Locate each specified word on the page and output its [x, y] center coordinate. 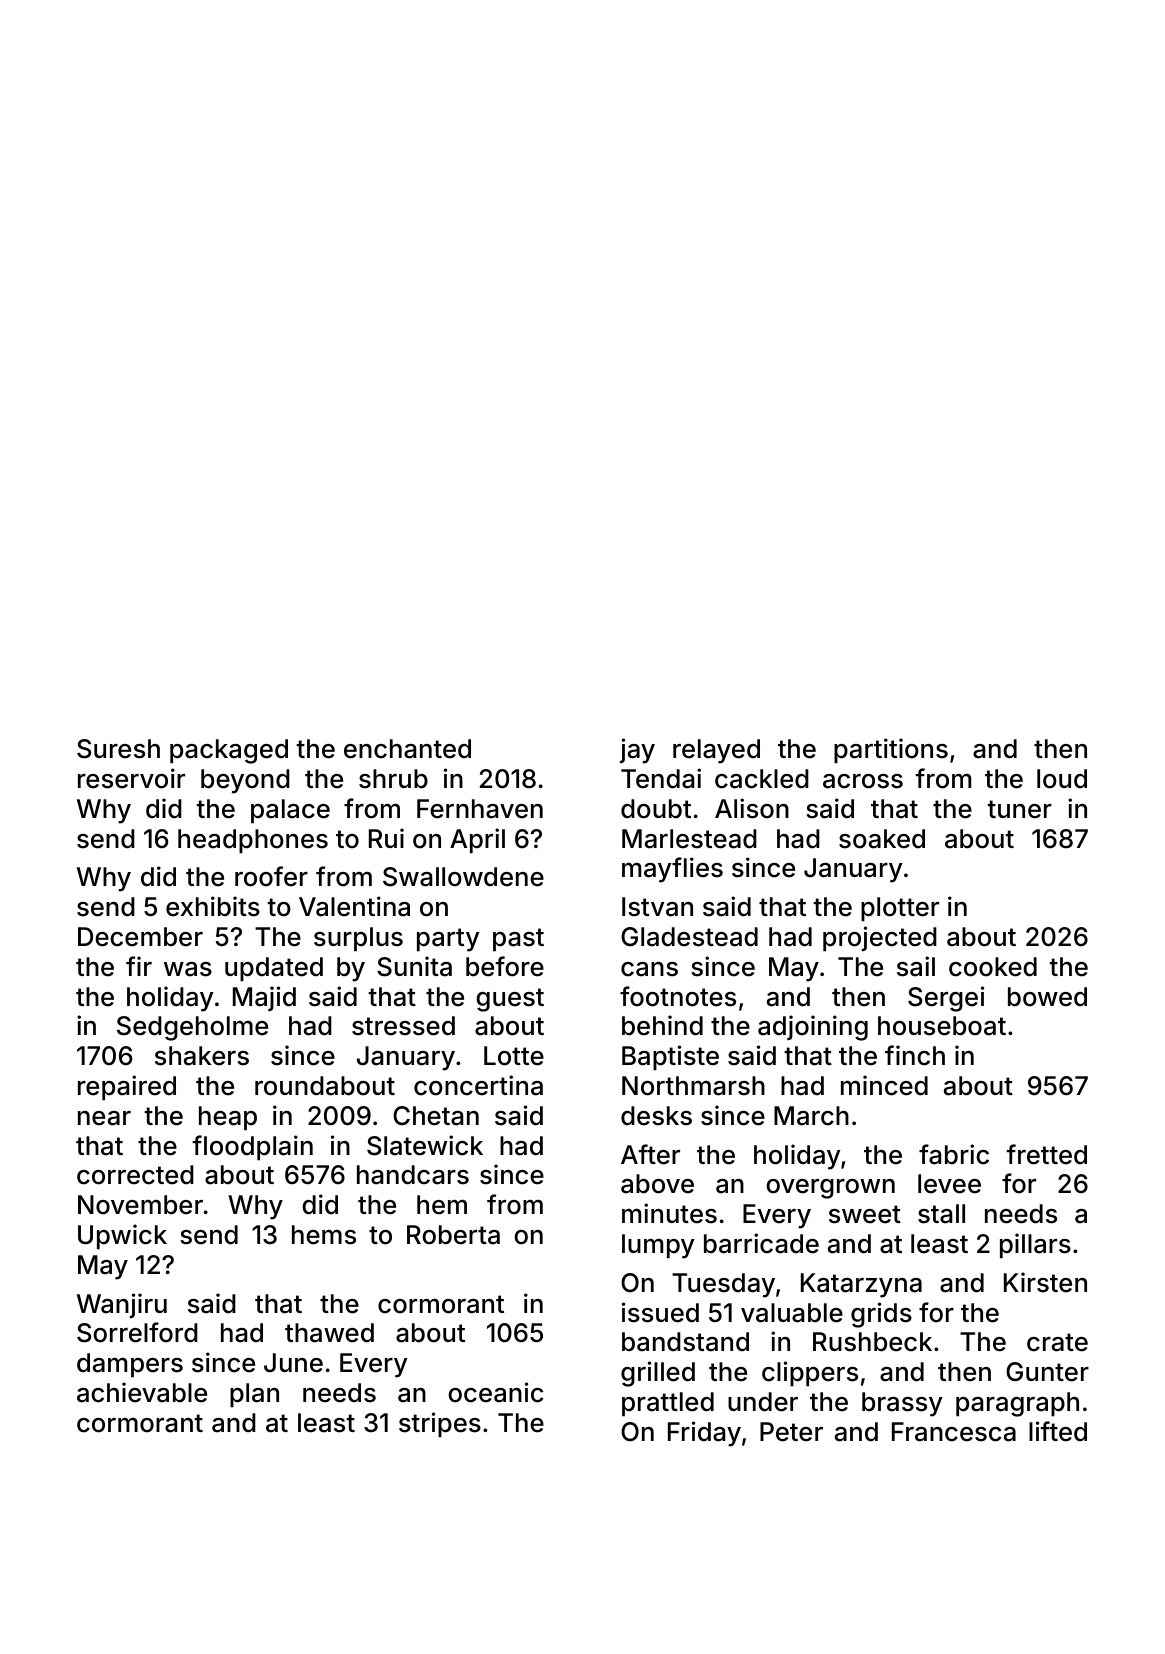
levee [949, 1184]
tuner [1019, 809]
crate [1057, 1342]
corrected [135, 1175]
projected [880, 939]
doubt [656, 809]
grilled [658, 1374]
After [650, 1154]
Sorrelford [137, 1332]
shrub [393, 779]
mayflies [672, 870]
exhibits [213, 906]
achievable [142, 1392]
